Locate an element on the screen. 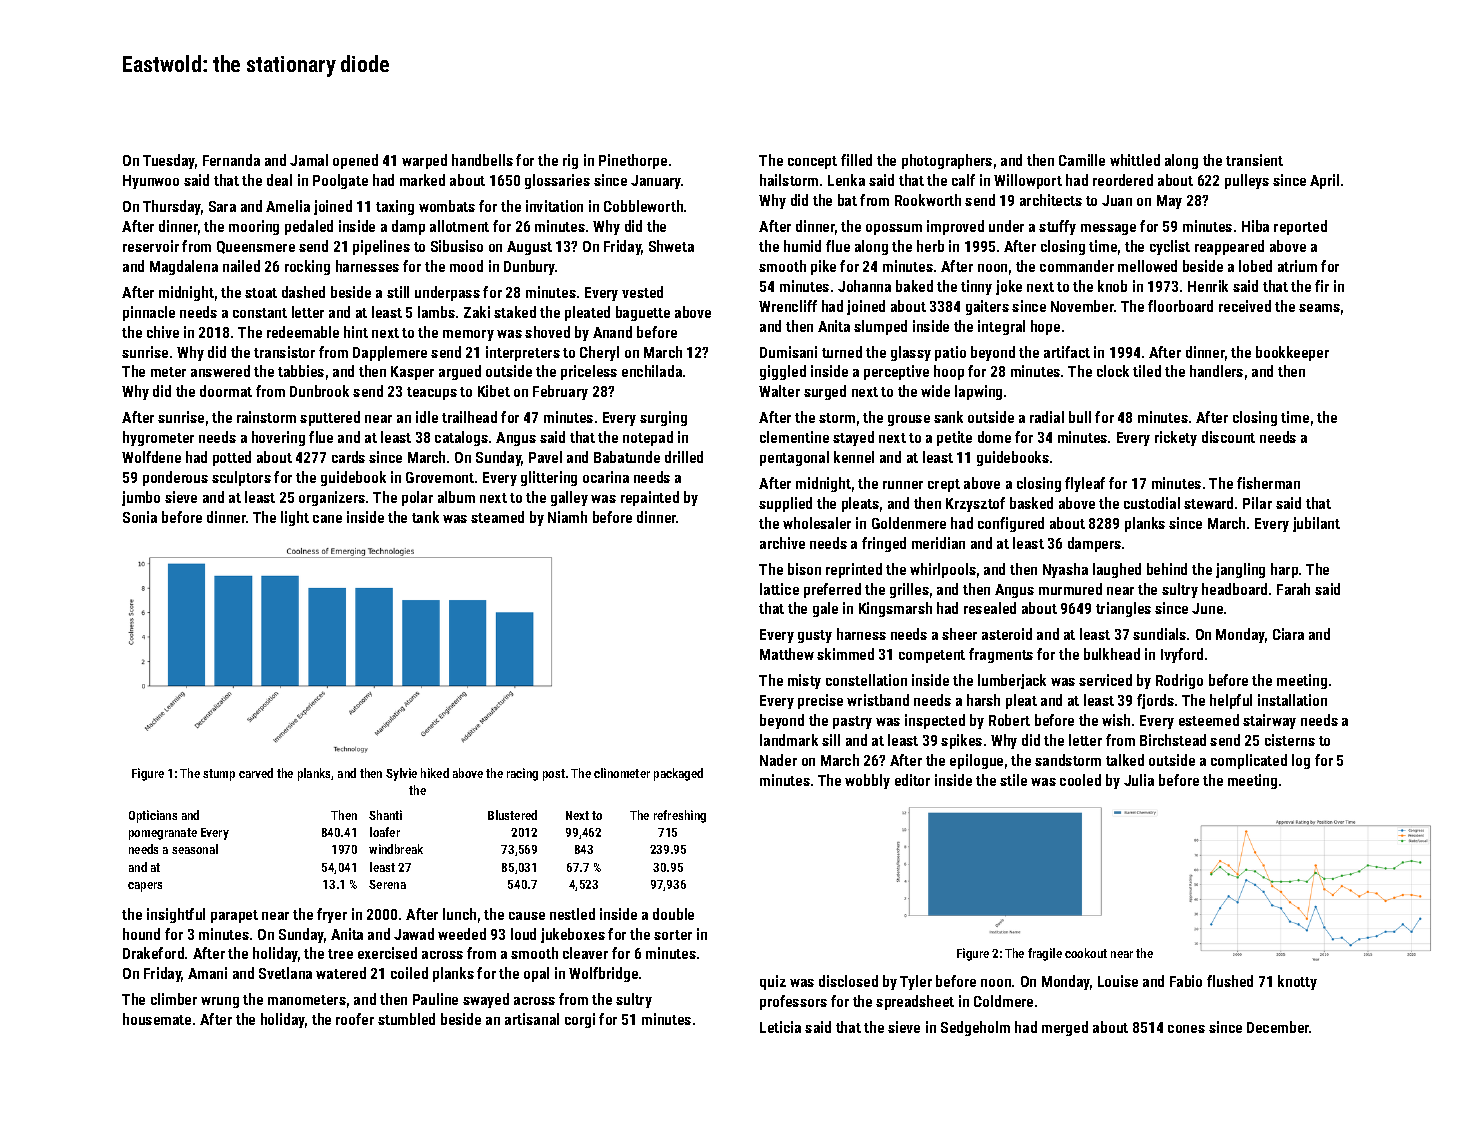  Sonia is located at coordinates (140, 517).
